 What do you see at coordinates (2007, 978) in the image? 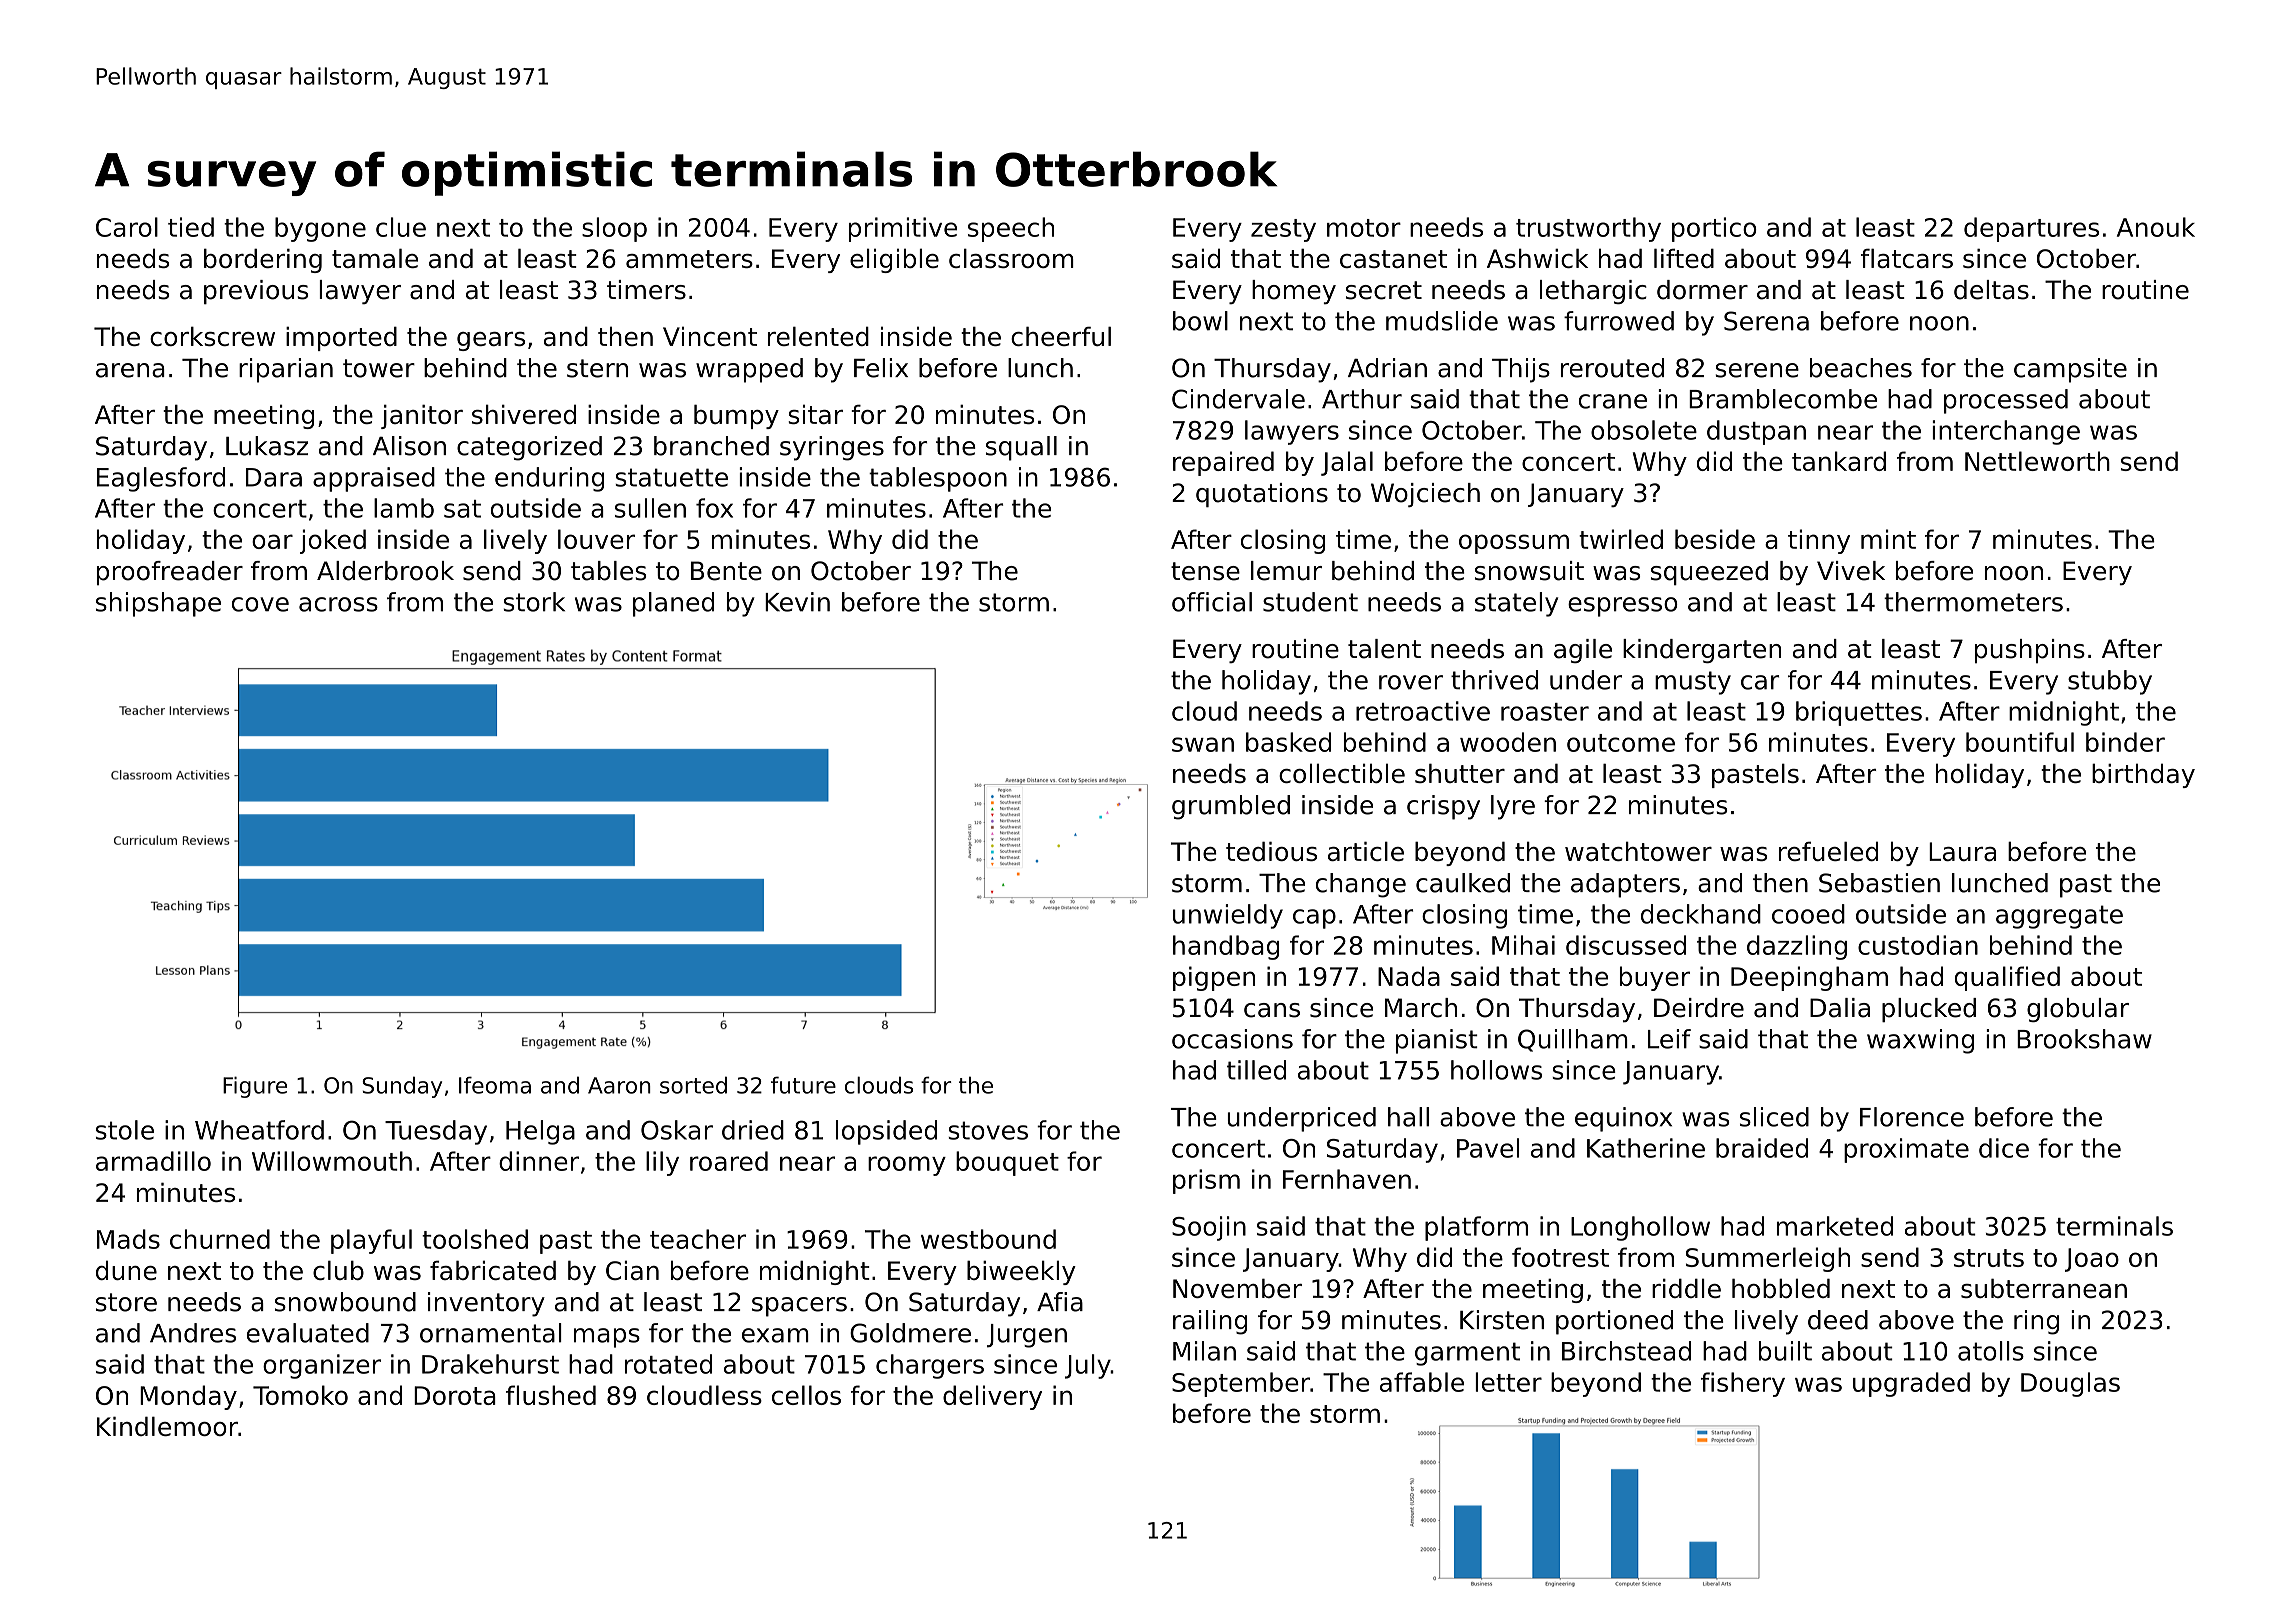
I see `qualified` at bounding box center [2007, 978].
